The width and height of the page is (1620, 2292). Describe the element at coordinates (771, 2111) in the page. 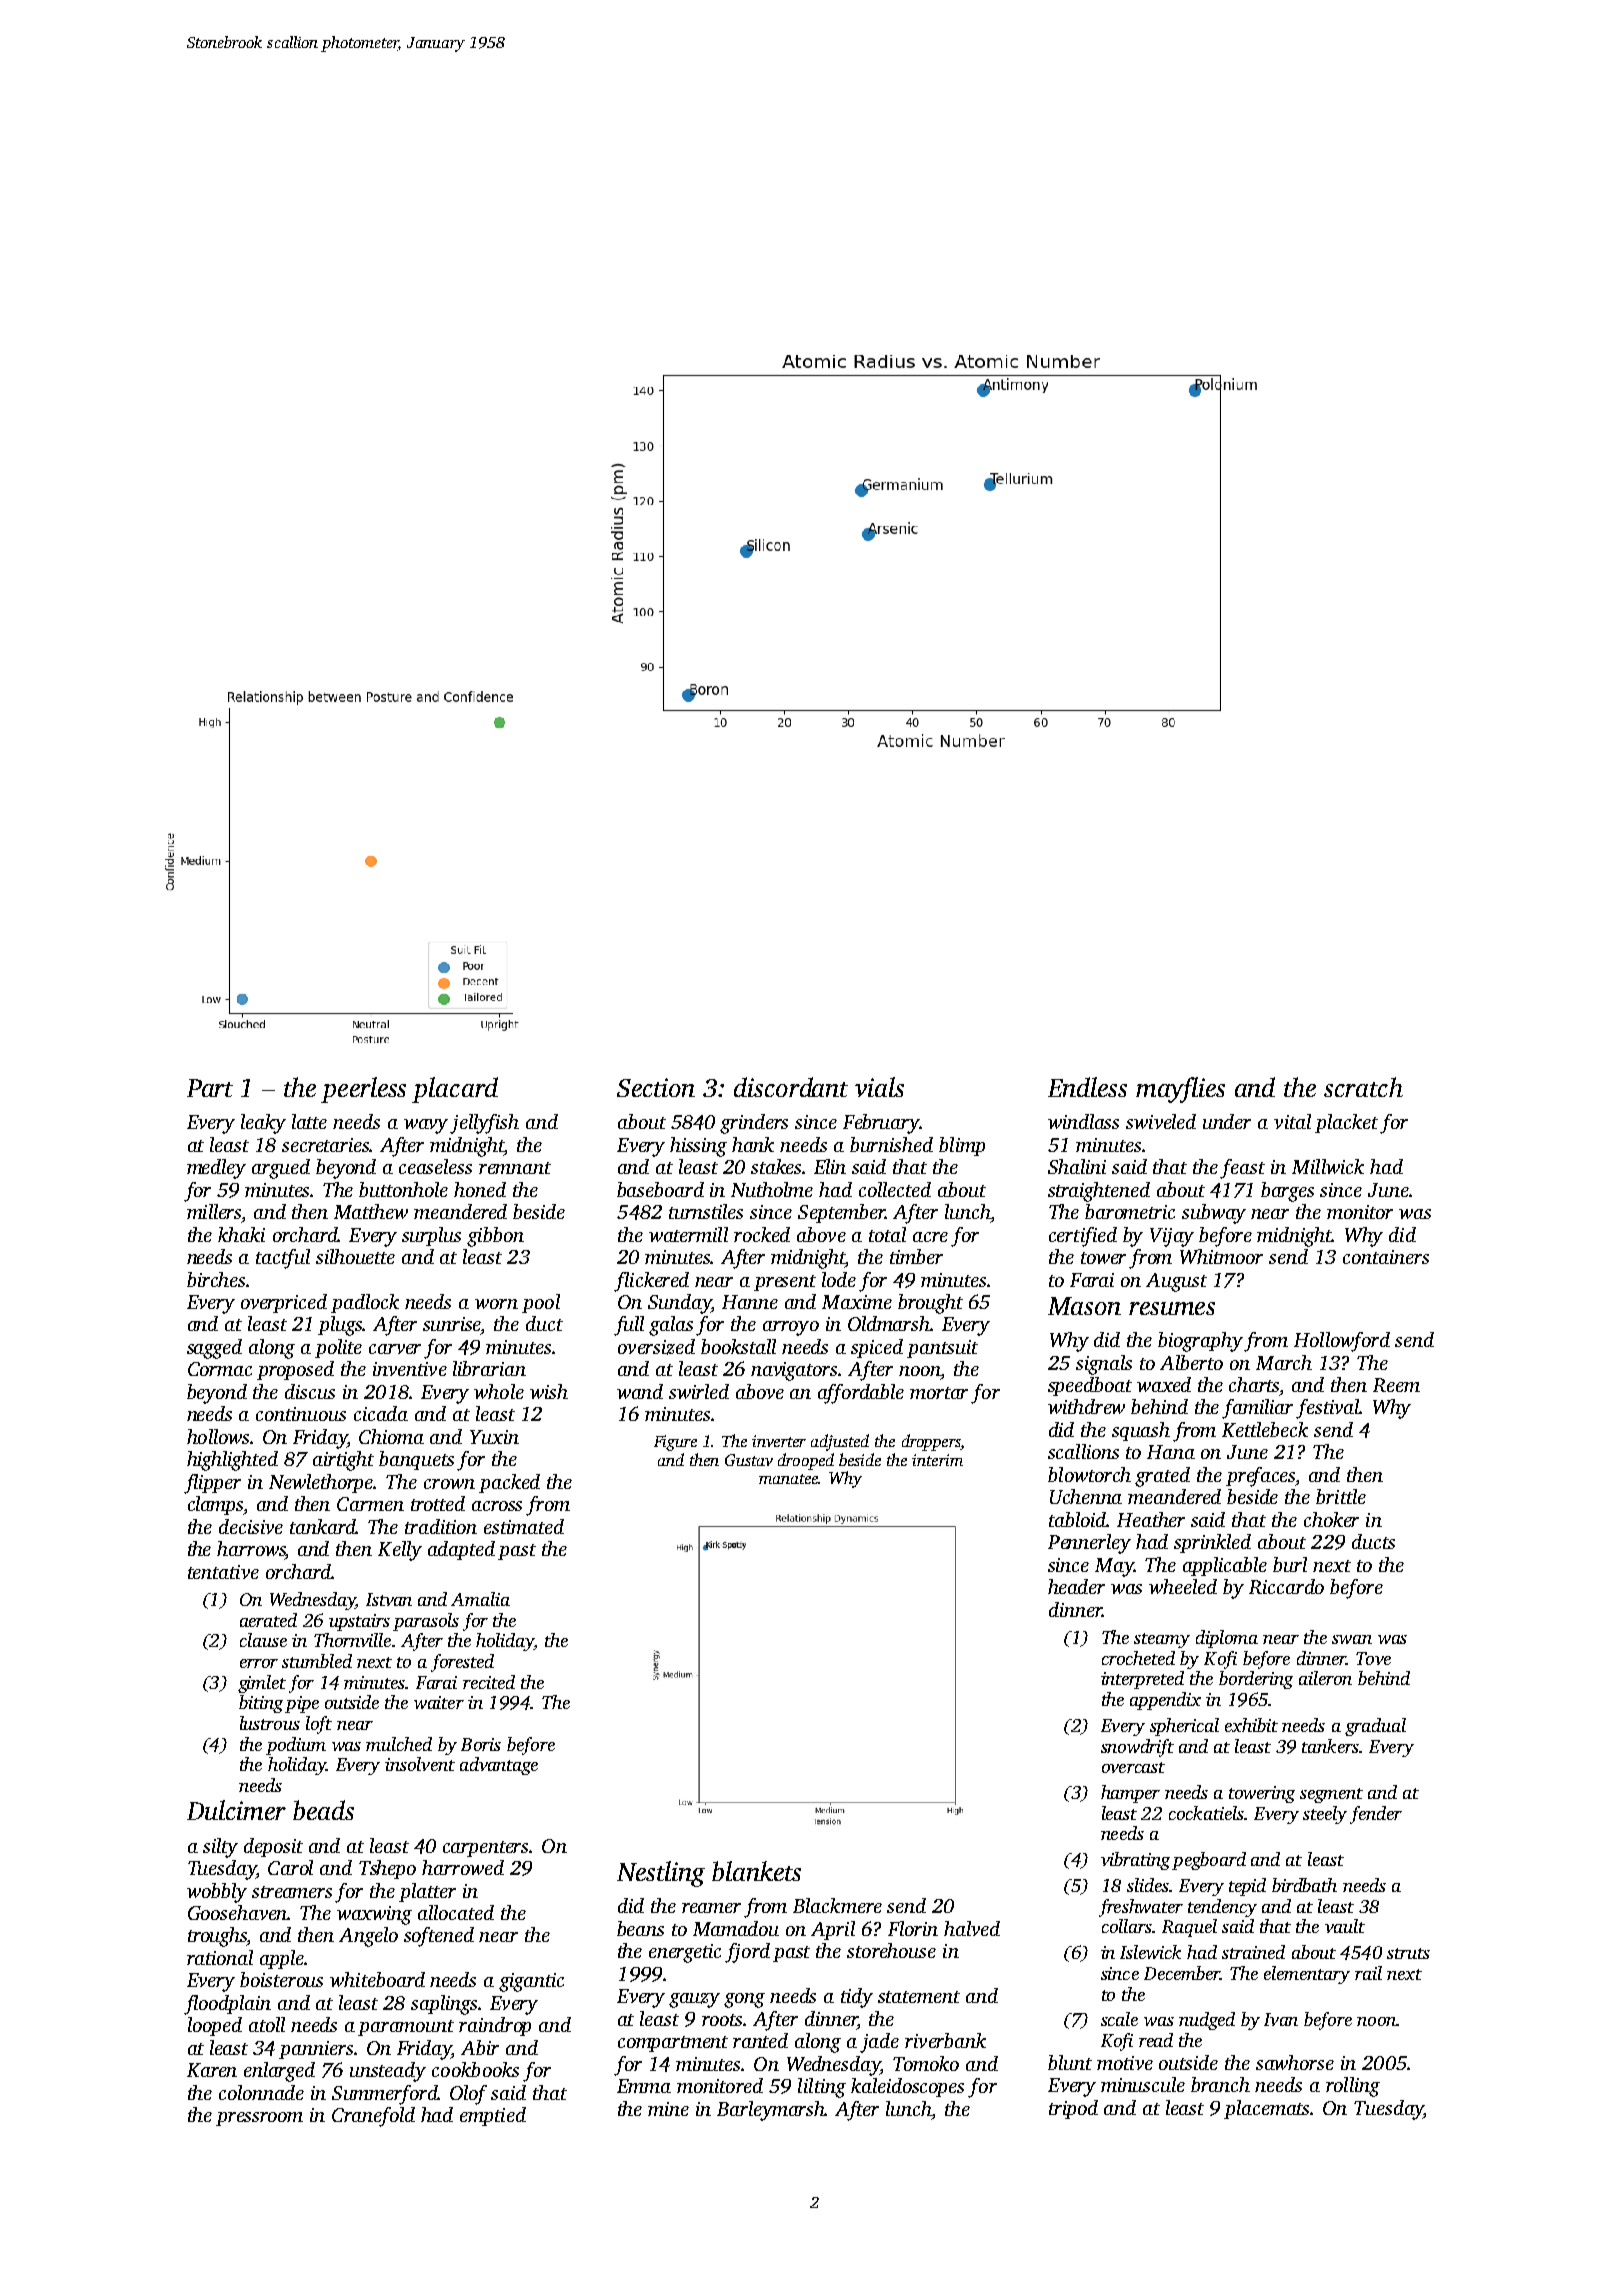

I see `Barleymarsh` at that location.
